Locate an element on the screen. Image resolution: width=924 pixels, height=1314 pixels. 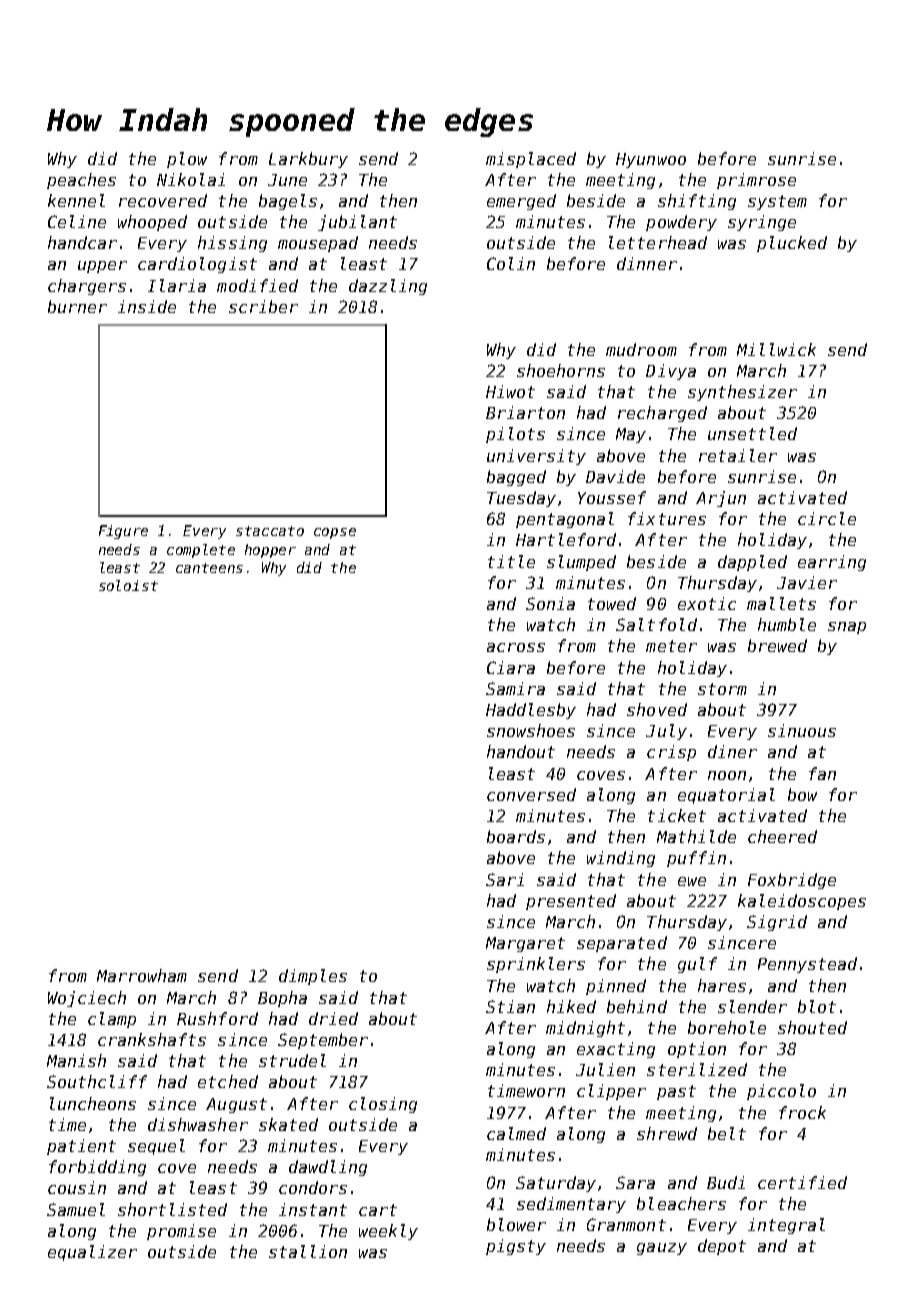
promise is located at coordinates (181, 1232).
